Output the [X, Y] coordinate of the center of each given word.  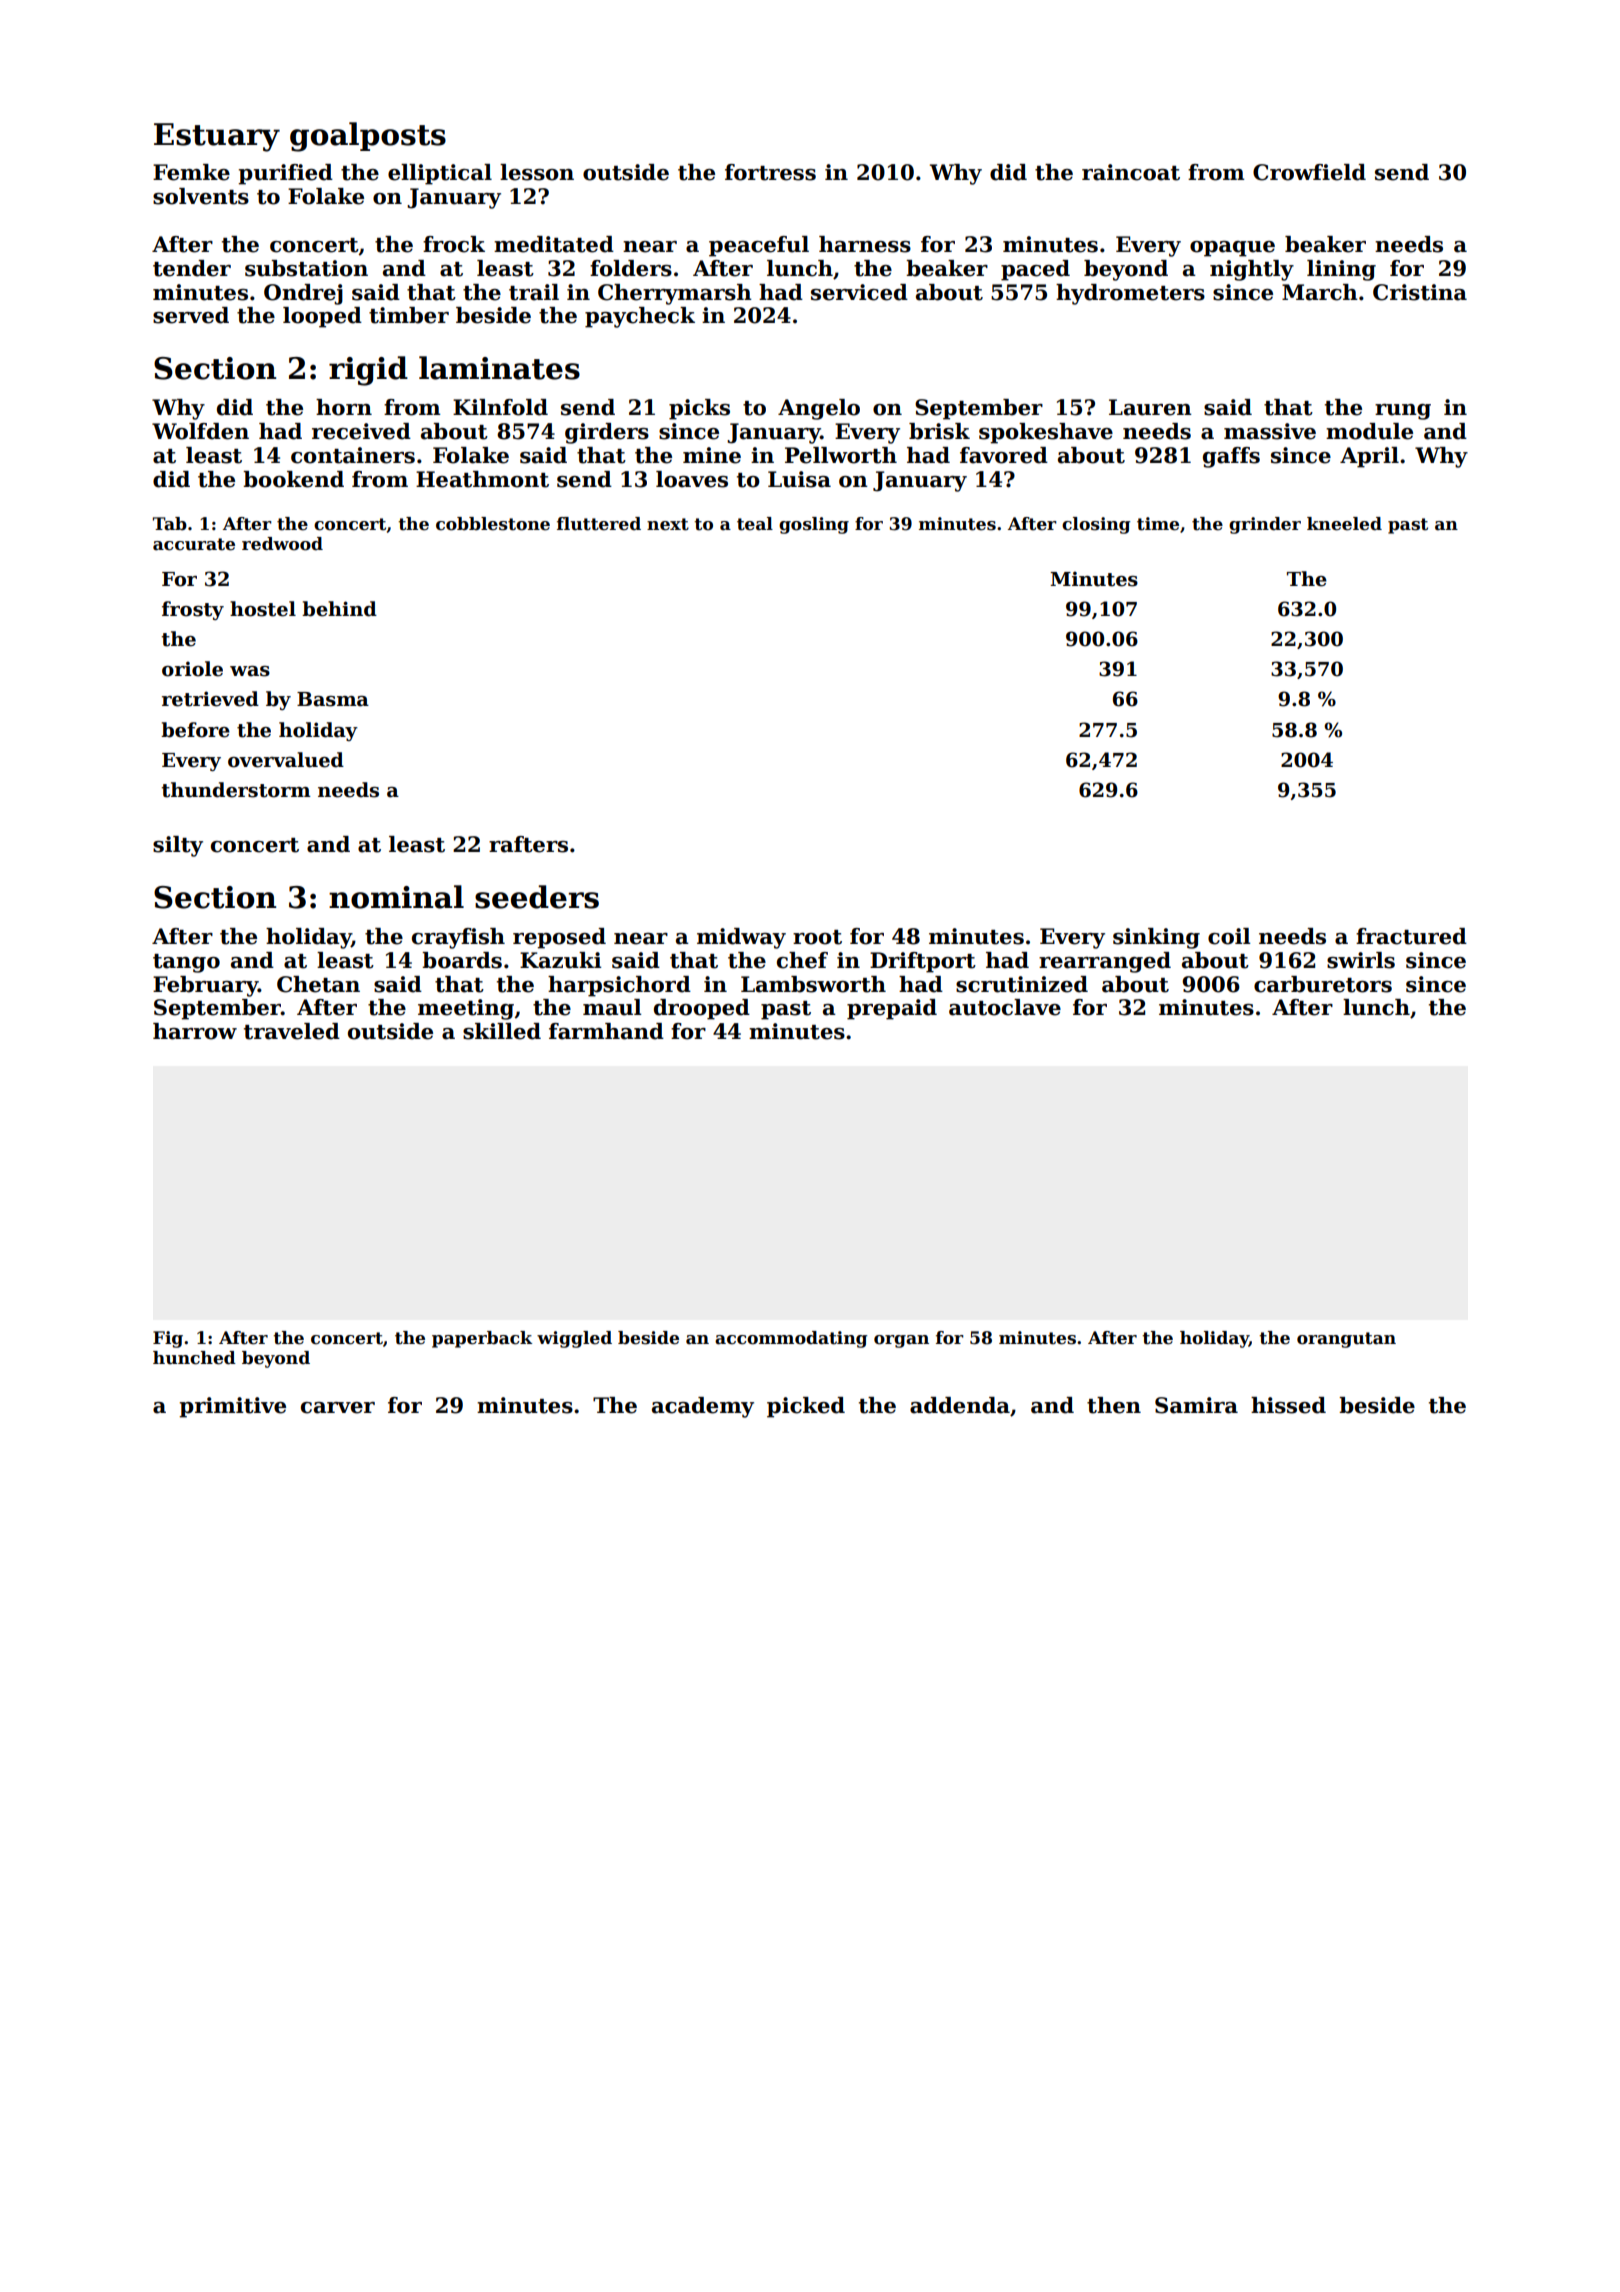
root [817, 937]
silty [178, 846]
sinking [1156, 938]
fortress [770, 172]
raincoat [1131, 172]
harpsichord [619, 986]
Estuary [217, 137]
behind [339, 609]
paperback [482, 1339]
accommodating [791, 1339]
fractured [1411, 936]
